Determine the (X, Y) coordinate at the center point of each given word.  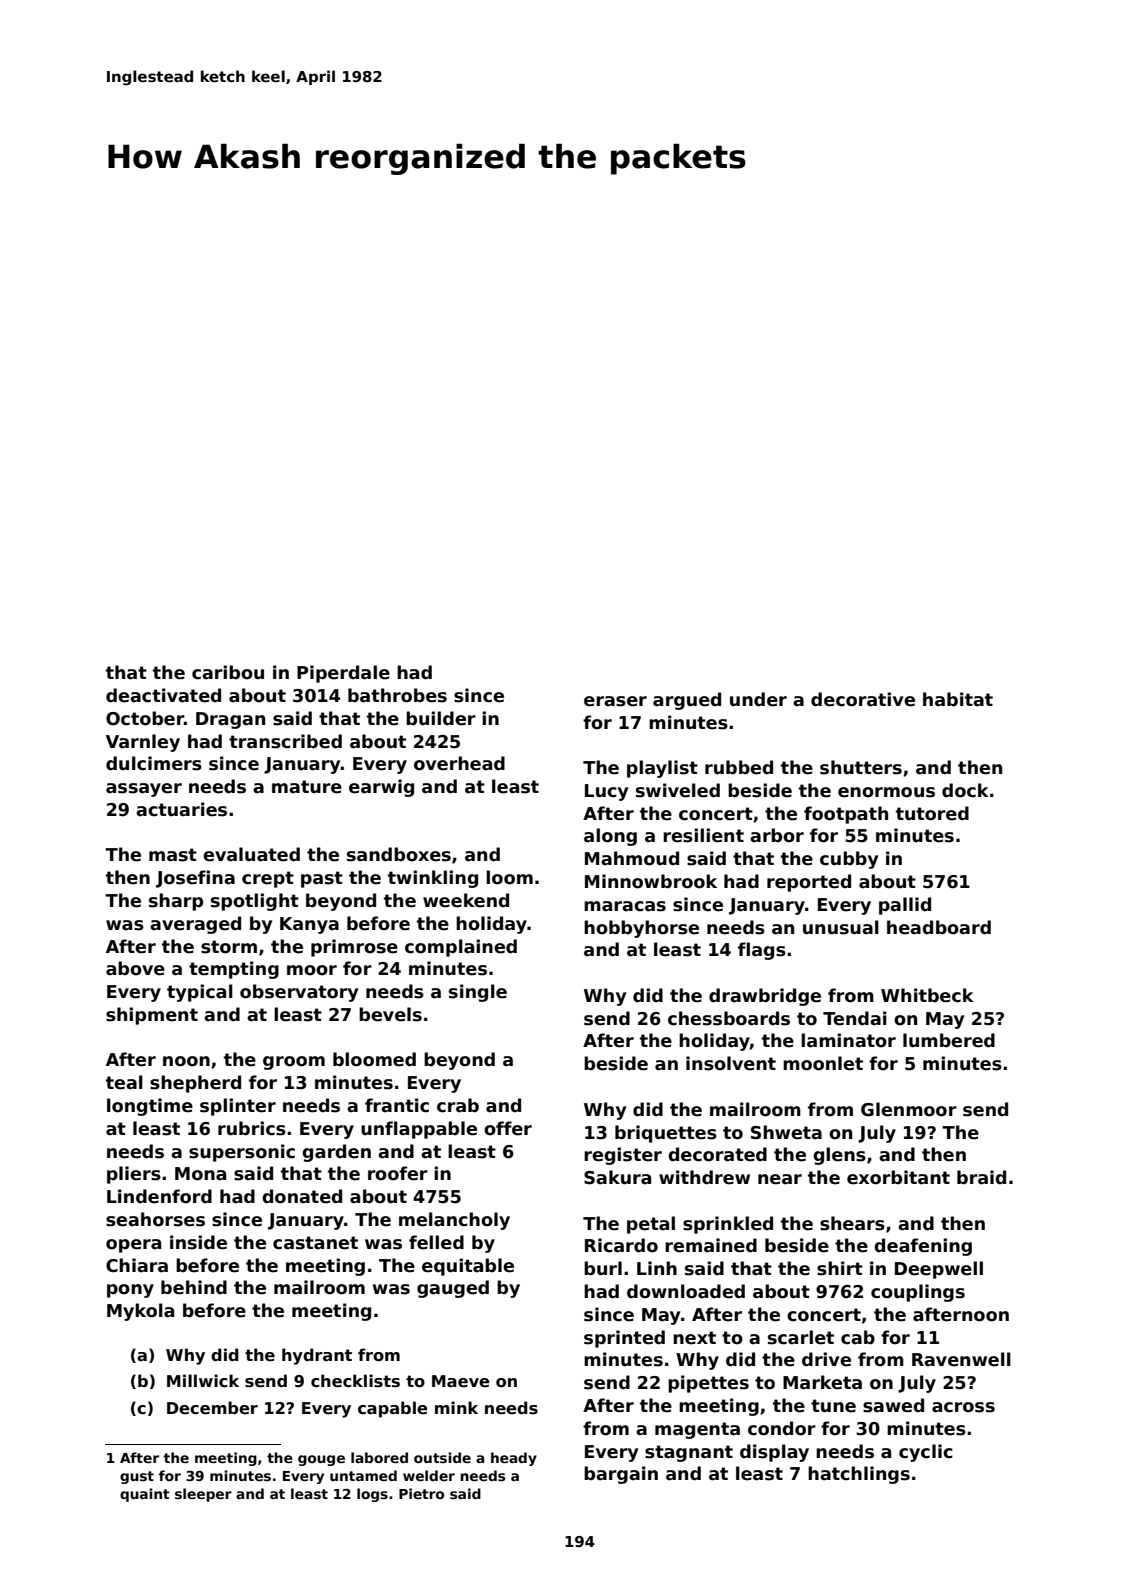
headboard (939, 927)
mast (173, 855)
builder (441, 718)
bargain (621, 1475)
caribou (228, 672)
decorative (863, 699)
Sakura (617, 1177)
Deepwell (939, 1270)
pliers (134, 1175)
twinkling (433, 879)
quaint (145, 1495)
